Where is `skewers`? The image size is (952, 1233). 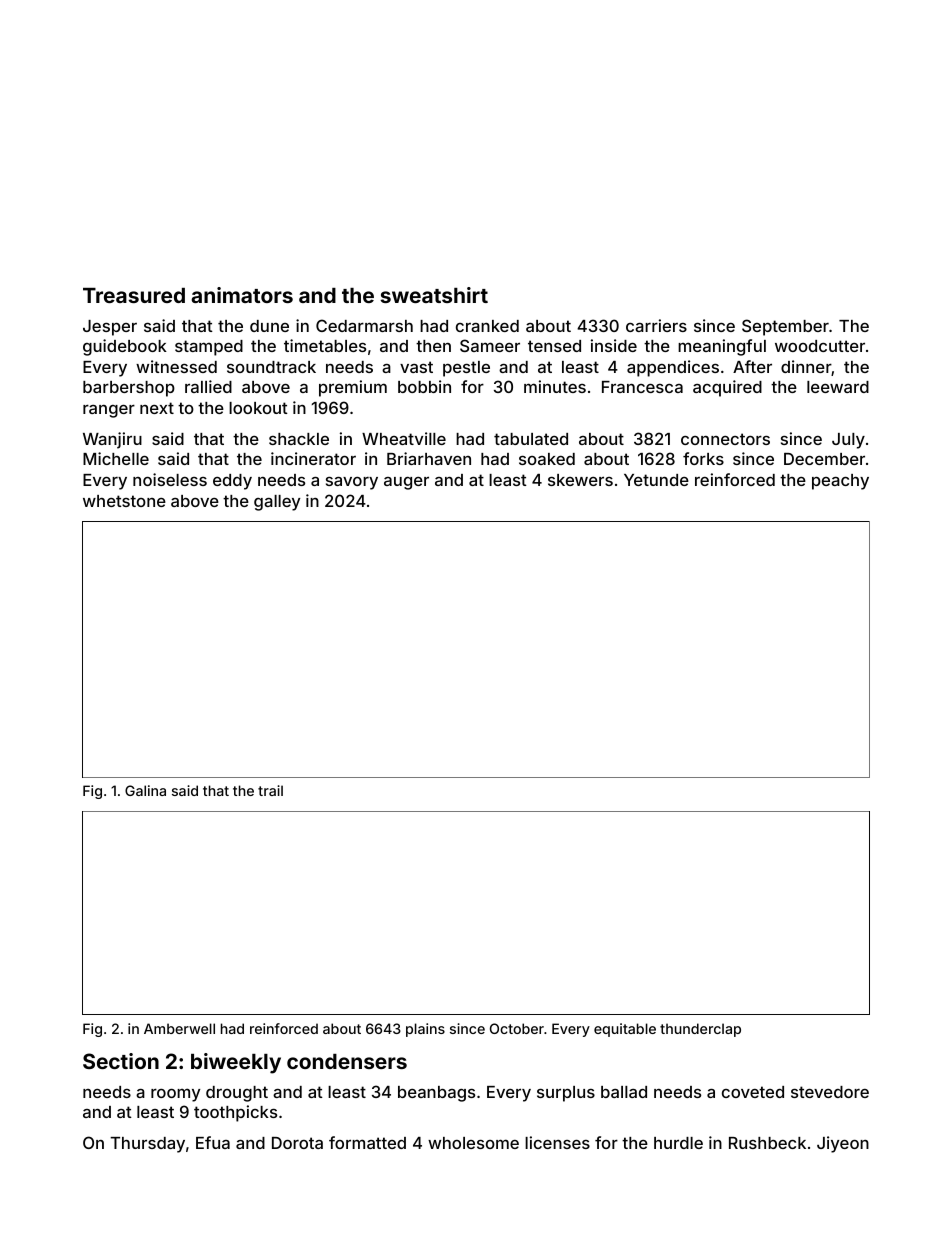
skewers is located at coordinates (580, 480).
